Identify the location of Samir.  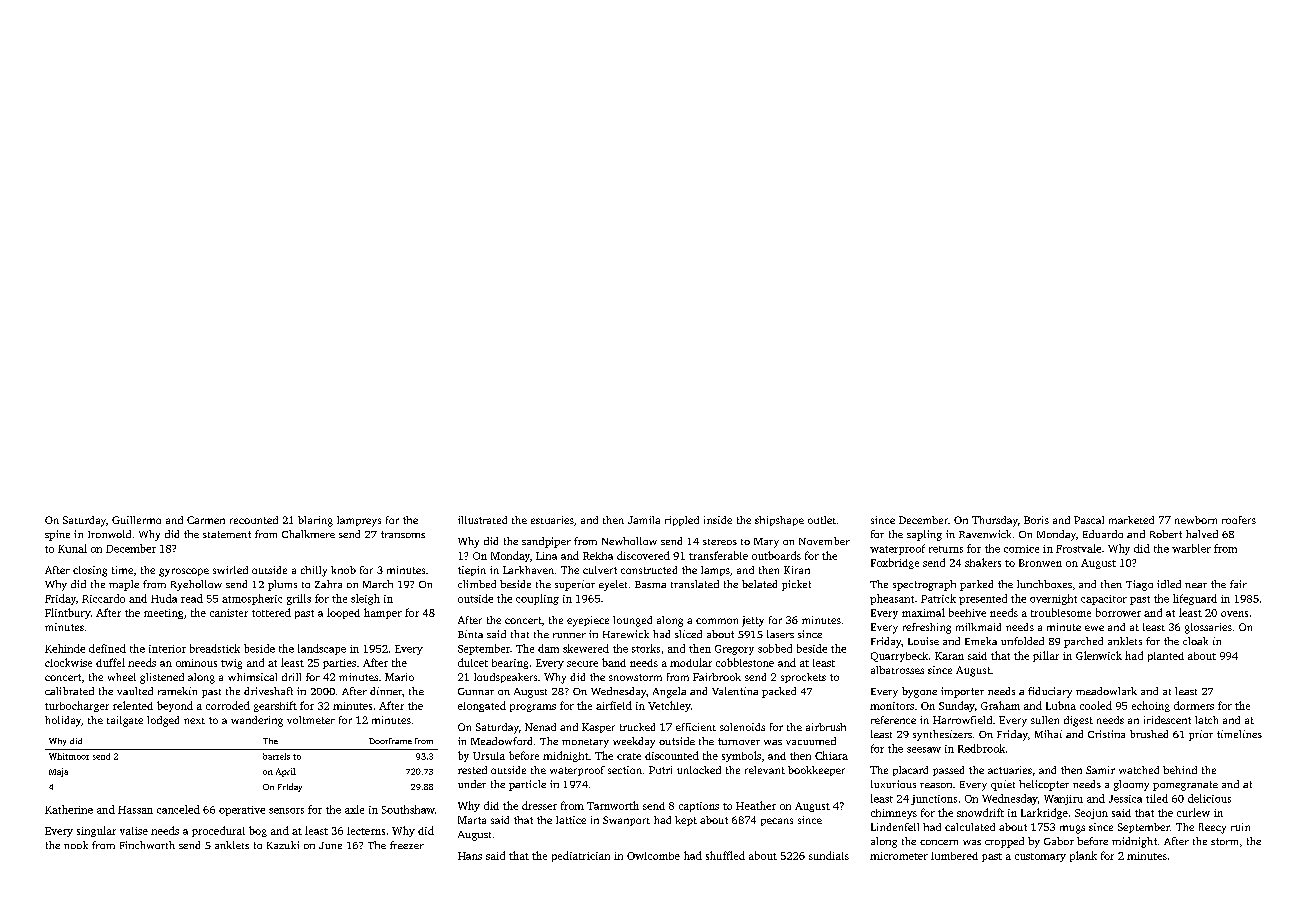
(1100, 770).
